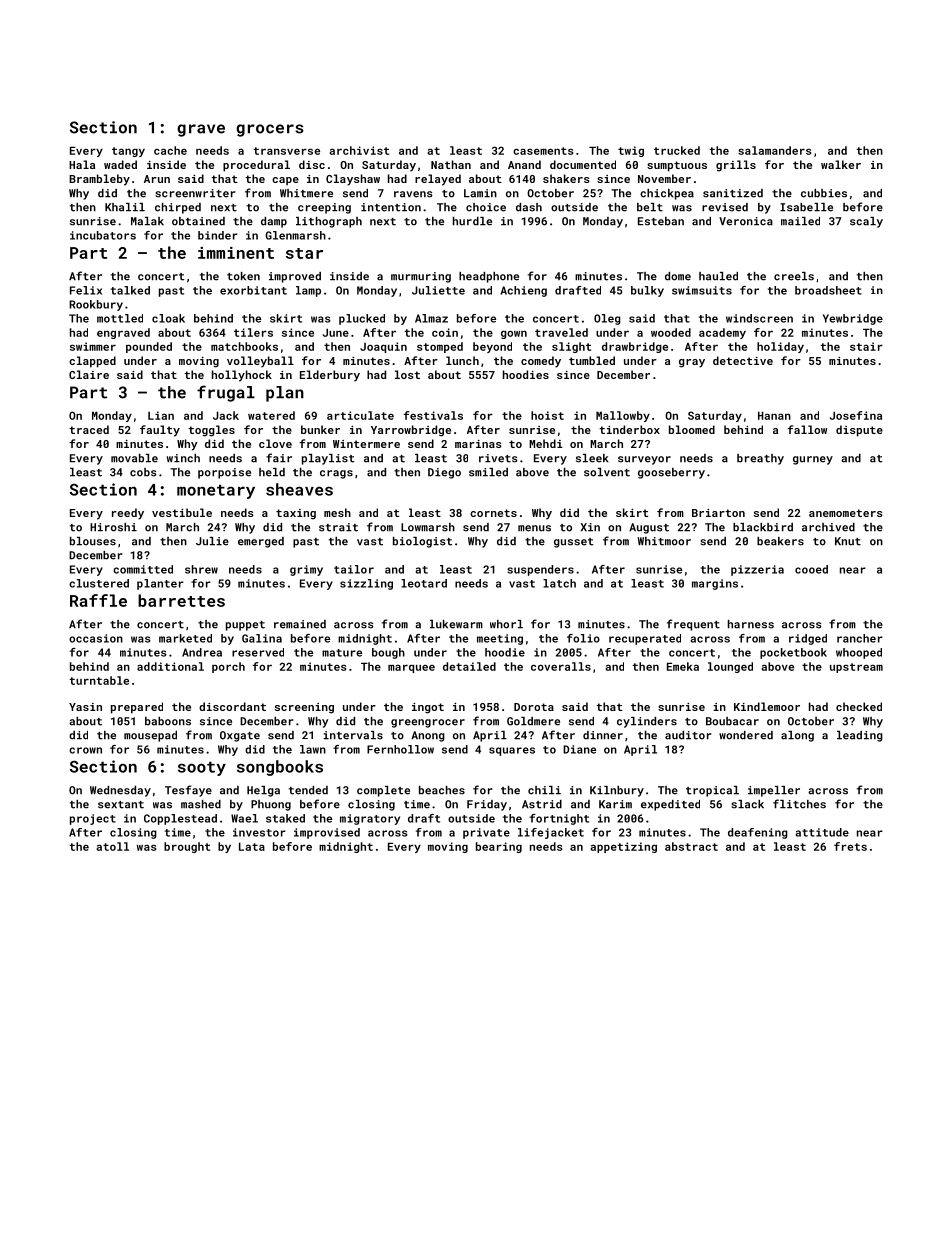 This screenshot has height=1233, width=952. Describe the element at coordinates (677, 150) in the screenshot. I see `trucked` at that location.
